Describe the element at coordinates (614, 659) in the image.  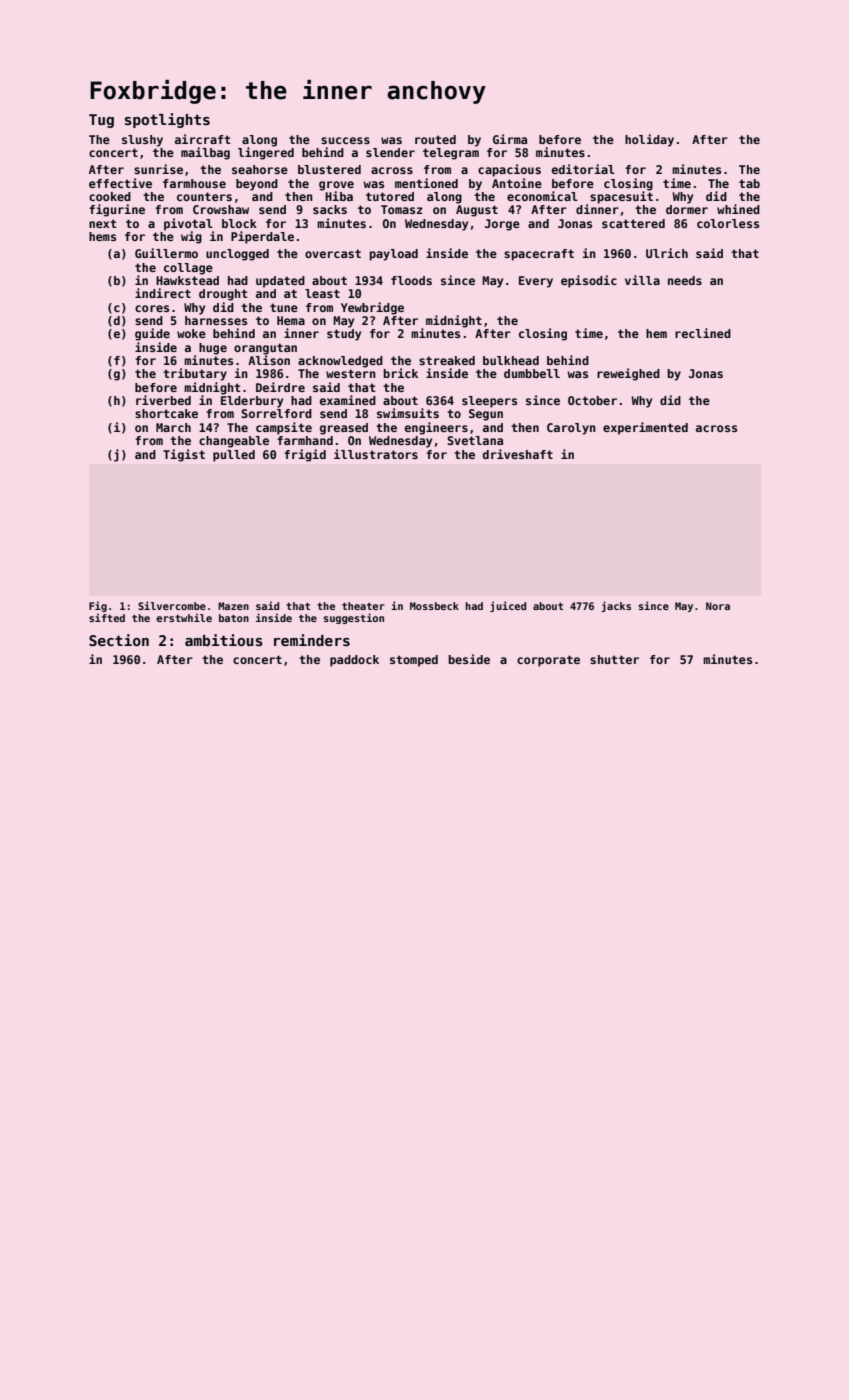
I see `shutter` at that location.
